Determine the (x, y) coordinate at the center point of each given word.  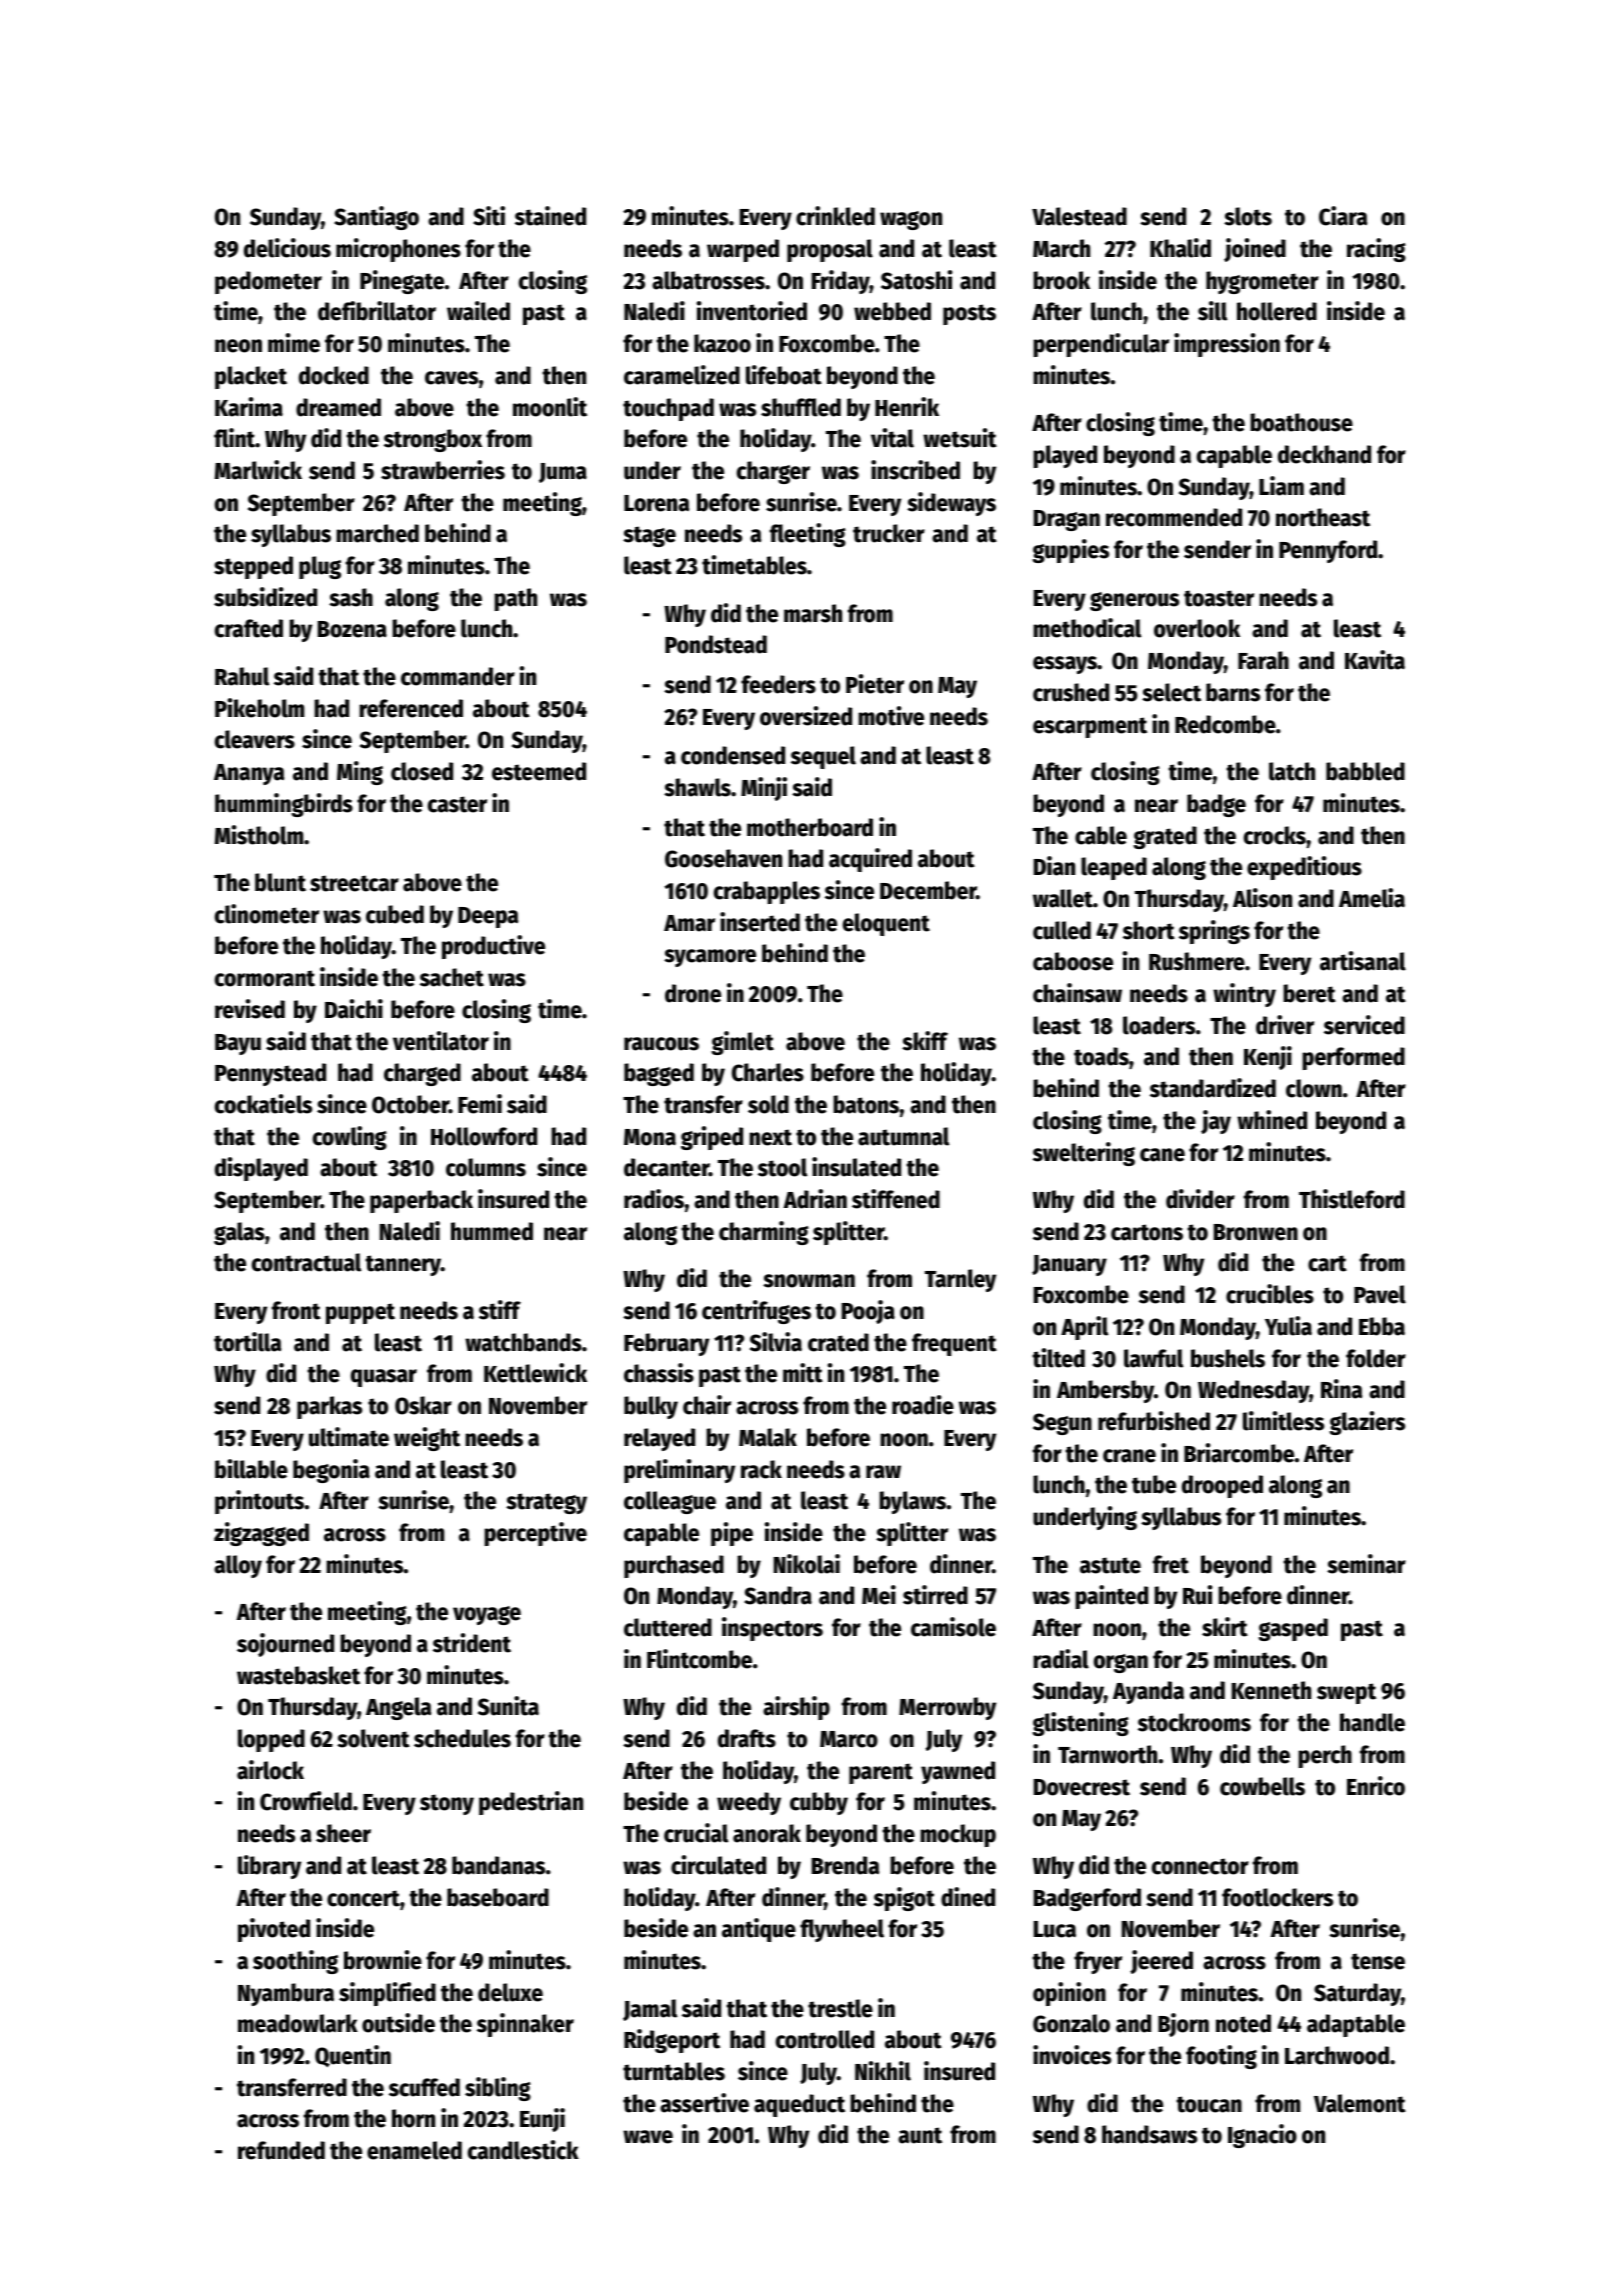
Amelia (1372, 898)
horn (413, 2118)
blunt (280, 882)
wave (648, 2137)
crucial (696, 1833)
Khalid (1180, 248)
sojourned (285, 1645)
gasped (1293, 1629)
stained (550, 216)
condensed (733, 755)
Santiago (376, 218)
